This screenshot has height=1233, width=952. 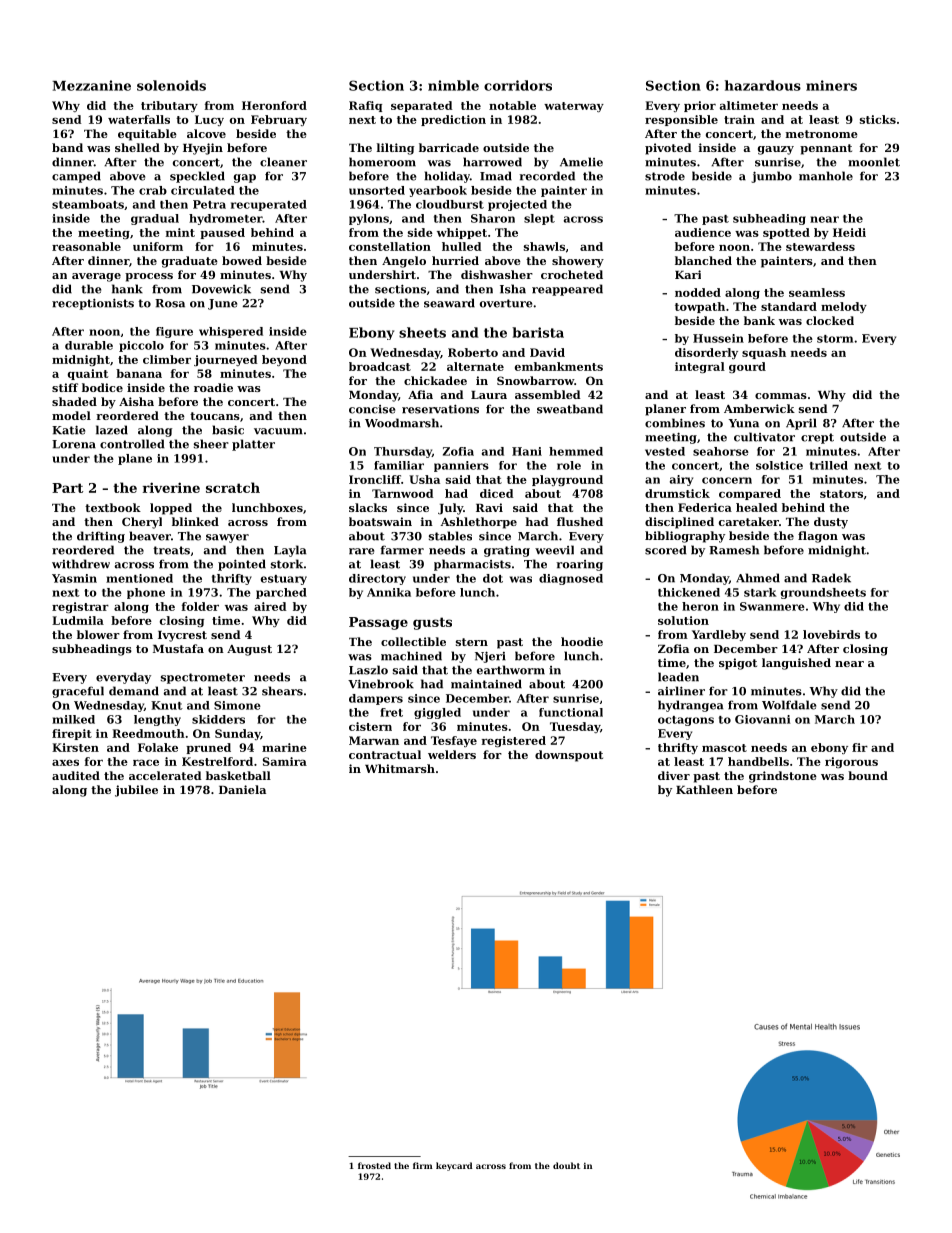 I want to click on frosted, so click(x=374, y=1165).
